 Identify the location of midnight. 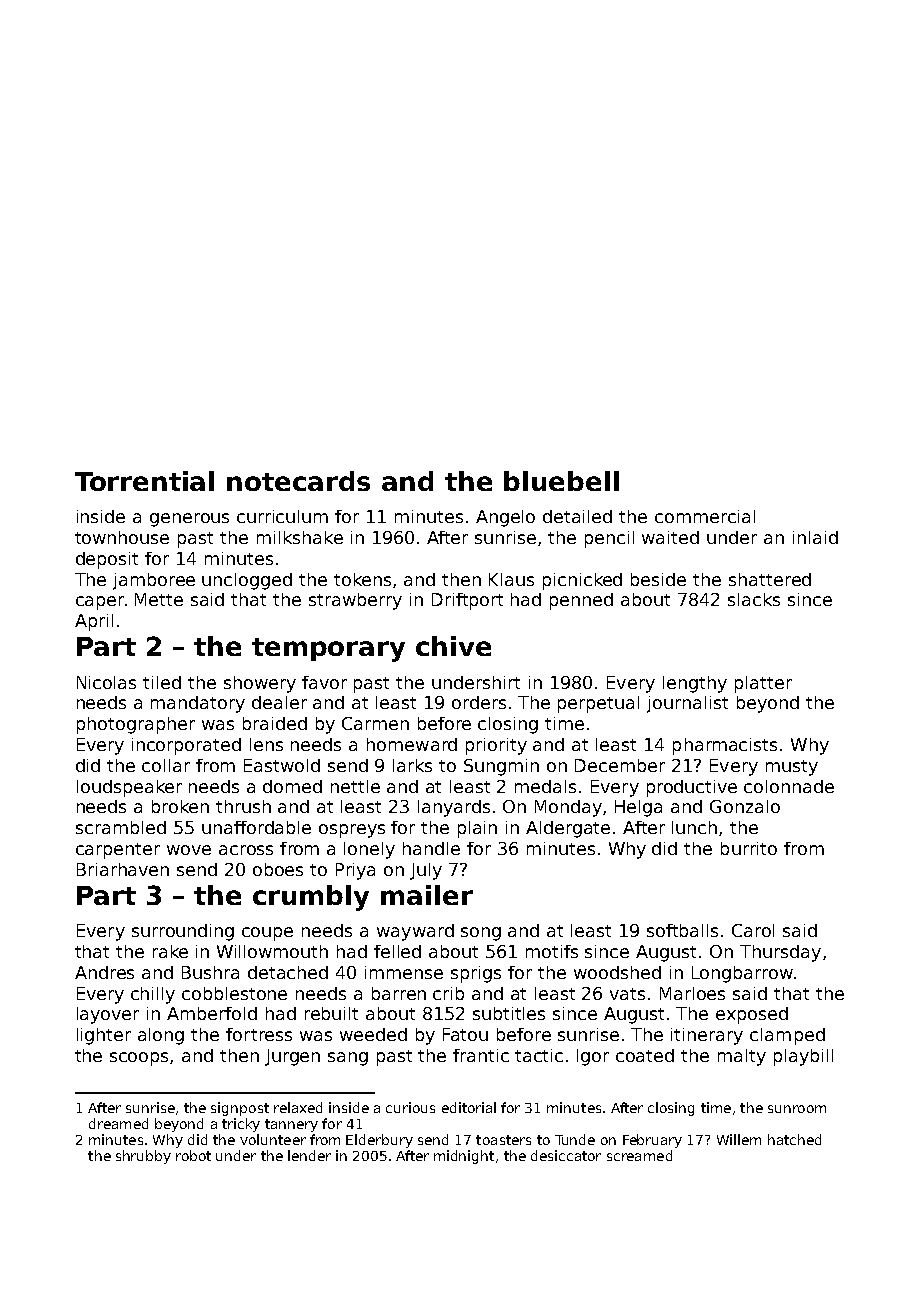
(464, 1157).
